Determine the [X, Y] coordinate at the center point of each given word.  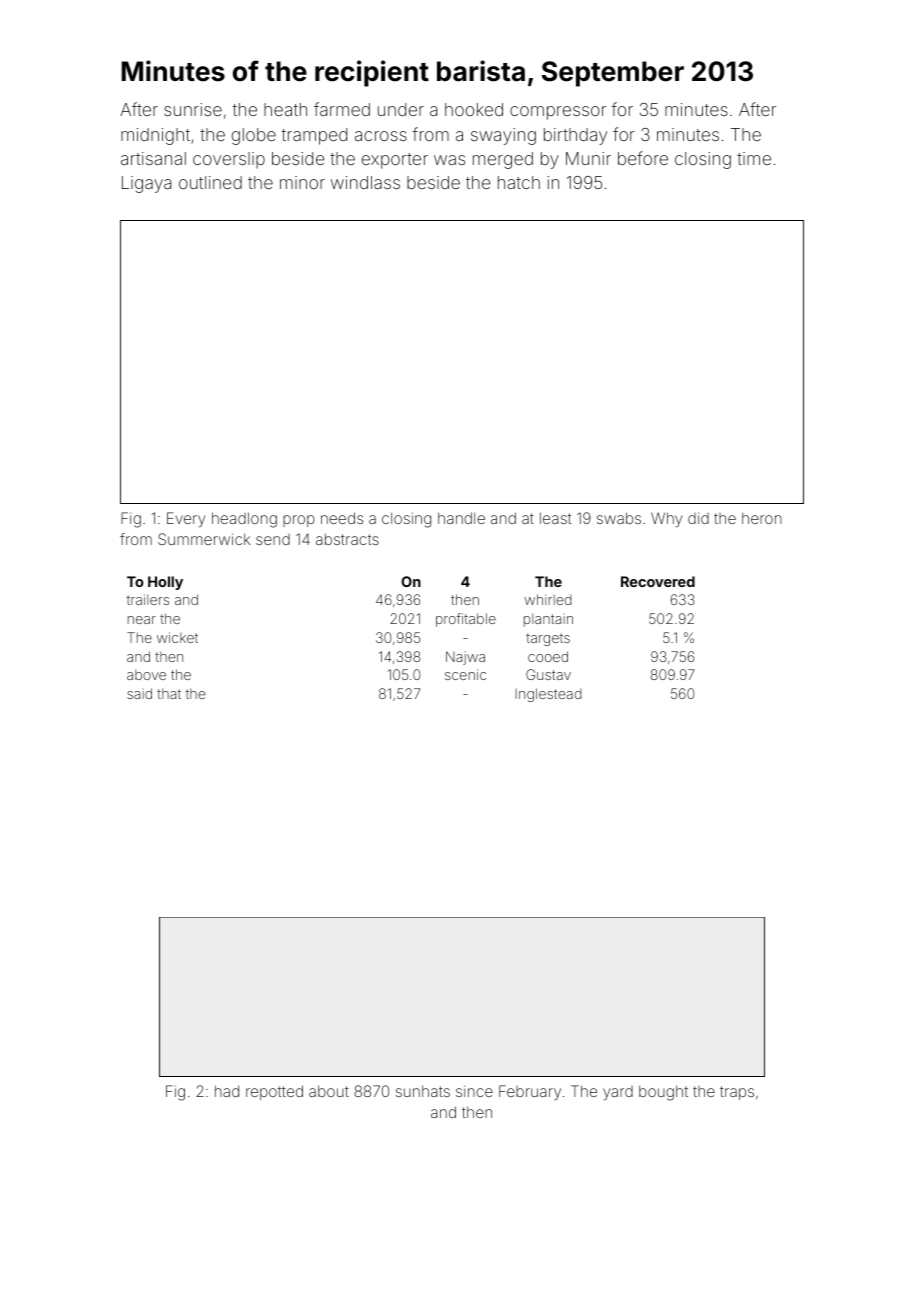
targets [548, 639]
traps [737, 1093]
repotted [274, 1092]
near [142, 620]
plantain [548, 620]
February [530, 1092]
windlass [365, 182]
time [754, 158]
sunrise [193, 109]
